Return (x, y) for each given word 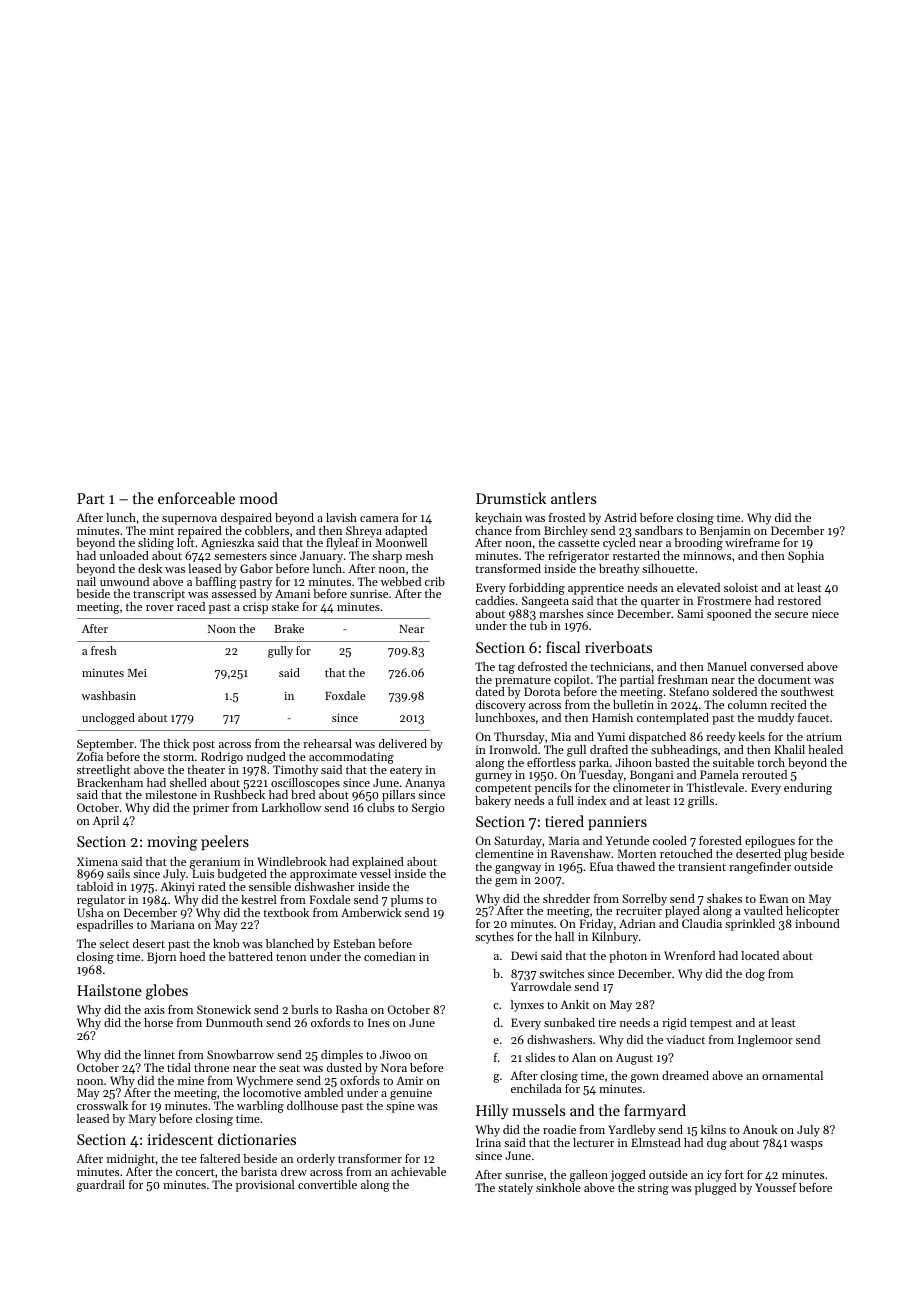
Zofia (90, 756)
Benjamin (725, 532)
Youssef (776, 1187)
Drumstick (511, 498)
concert (195, 1172)
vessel (375, 873)
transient (702, 866)
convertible (327, 1184)
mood (259, 498)
